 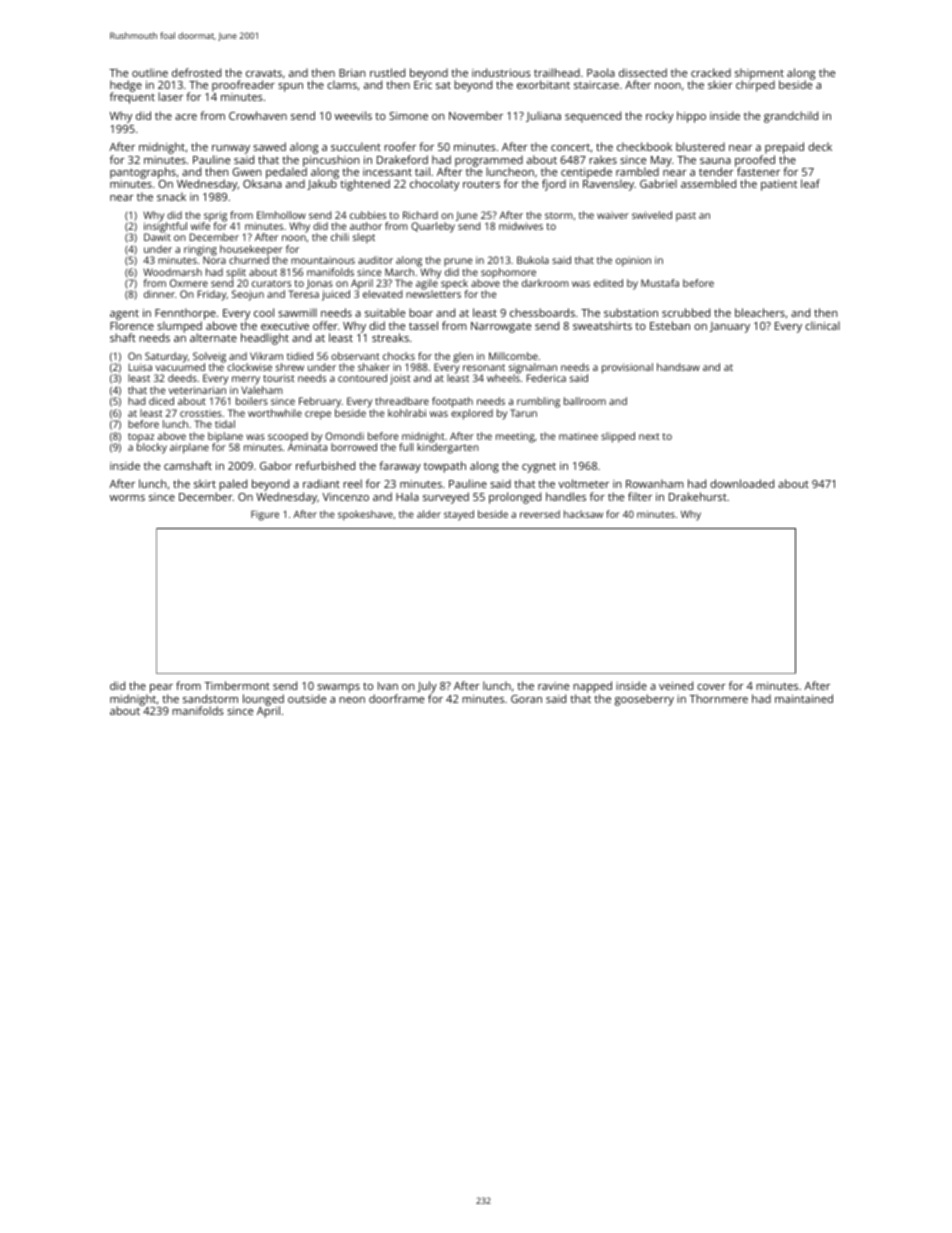 I want to click on Saturday, so click(x=166, y=357).
